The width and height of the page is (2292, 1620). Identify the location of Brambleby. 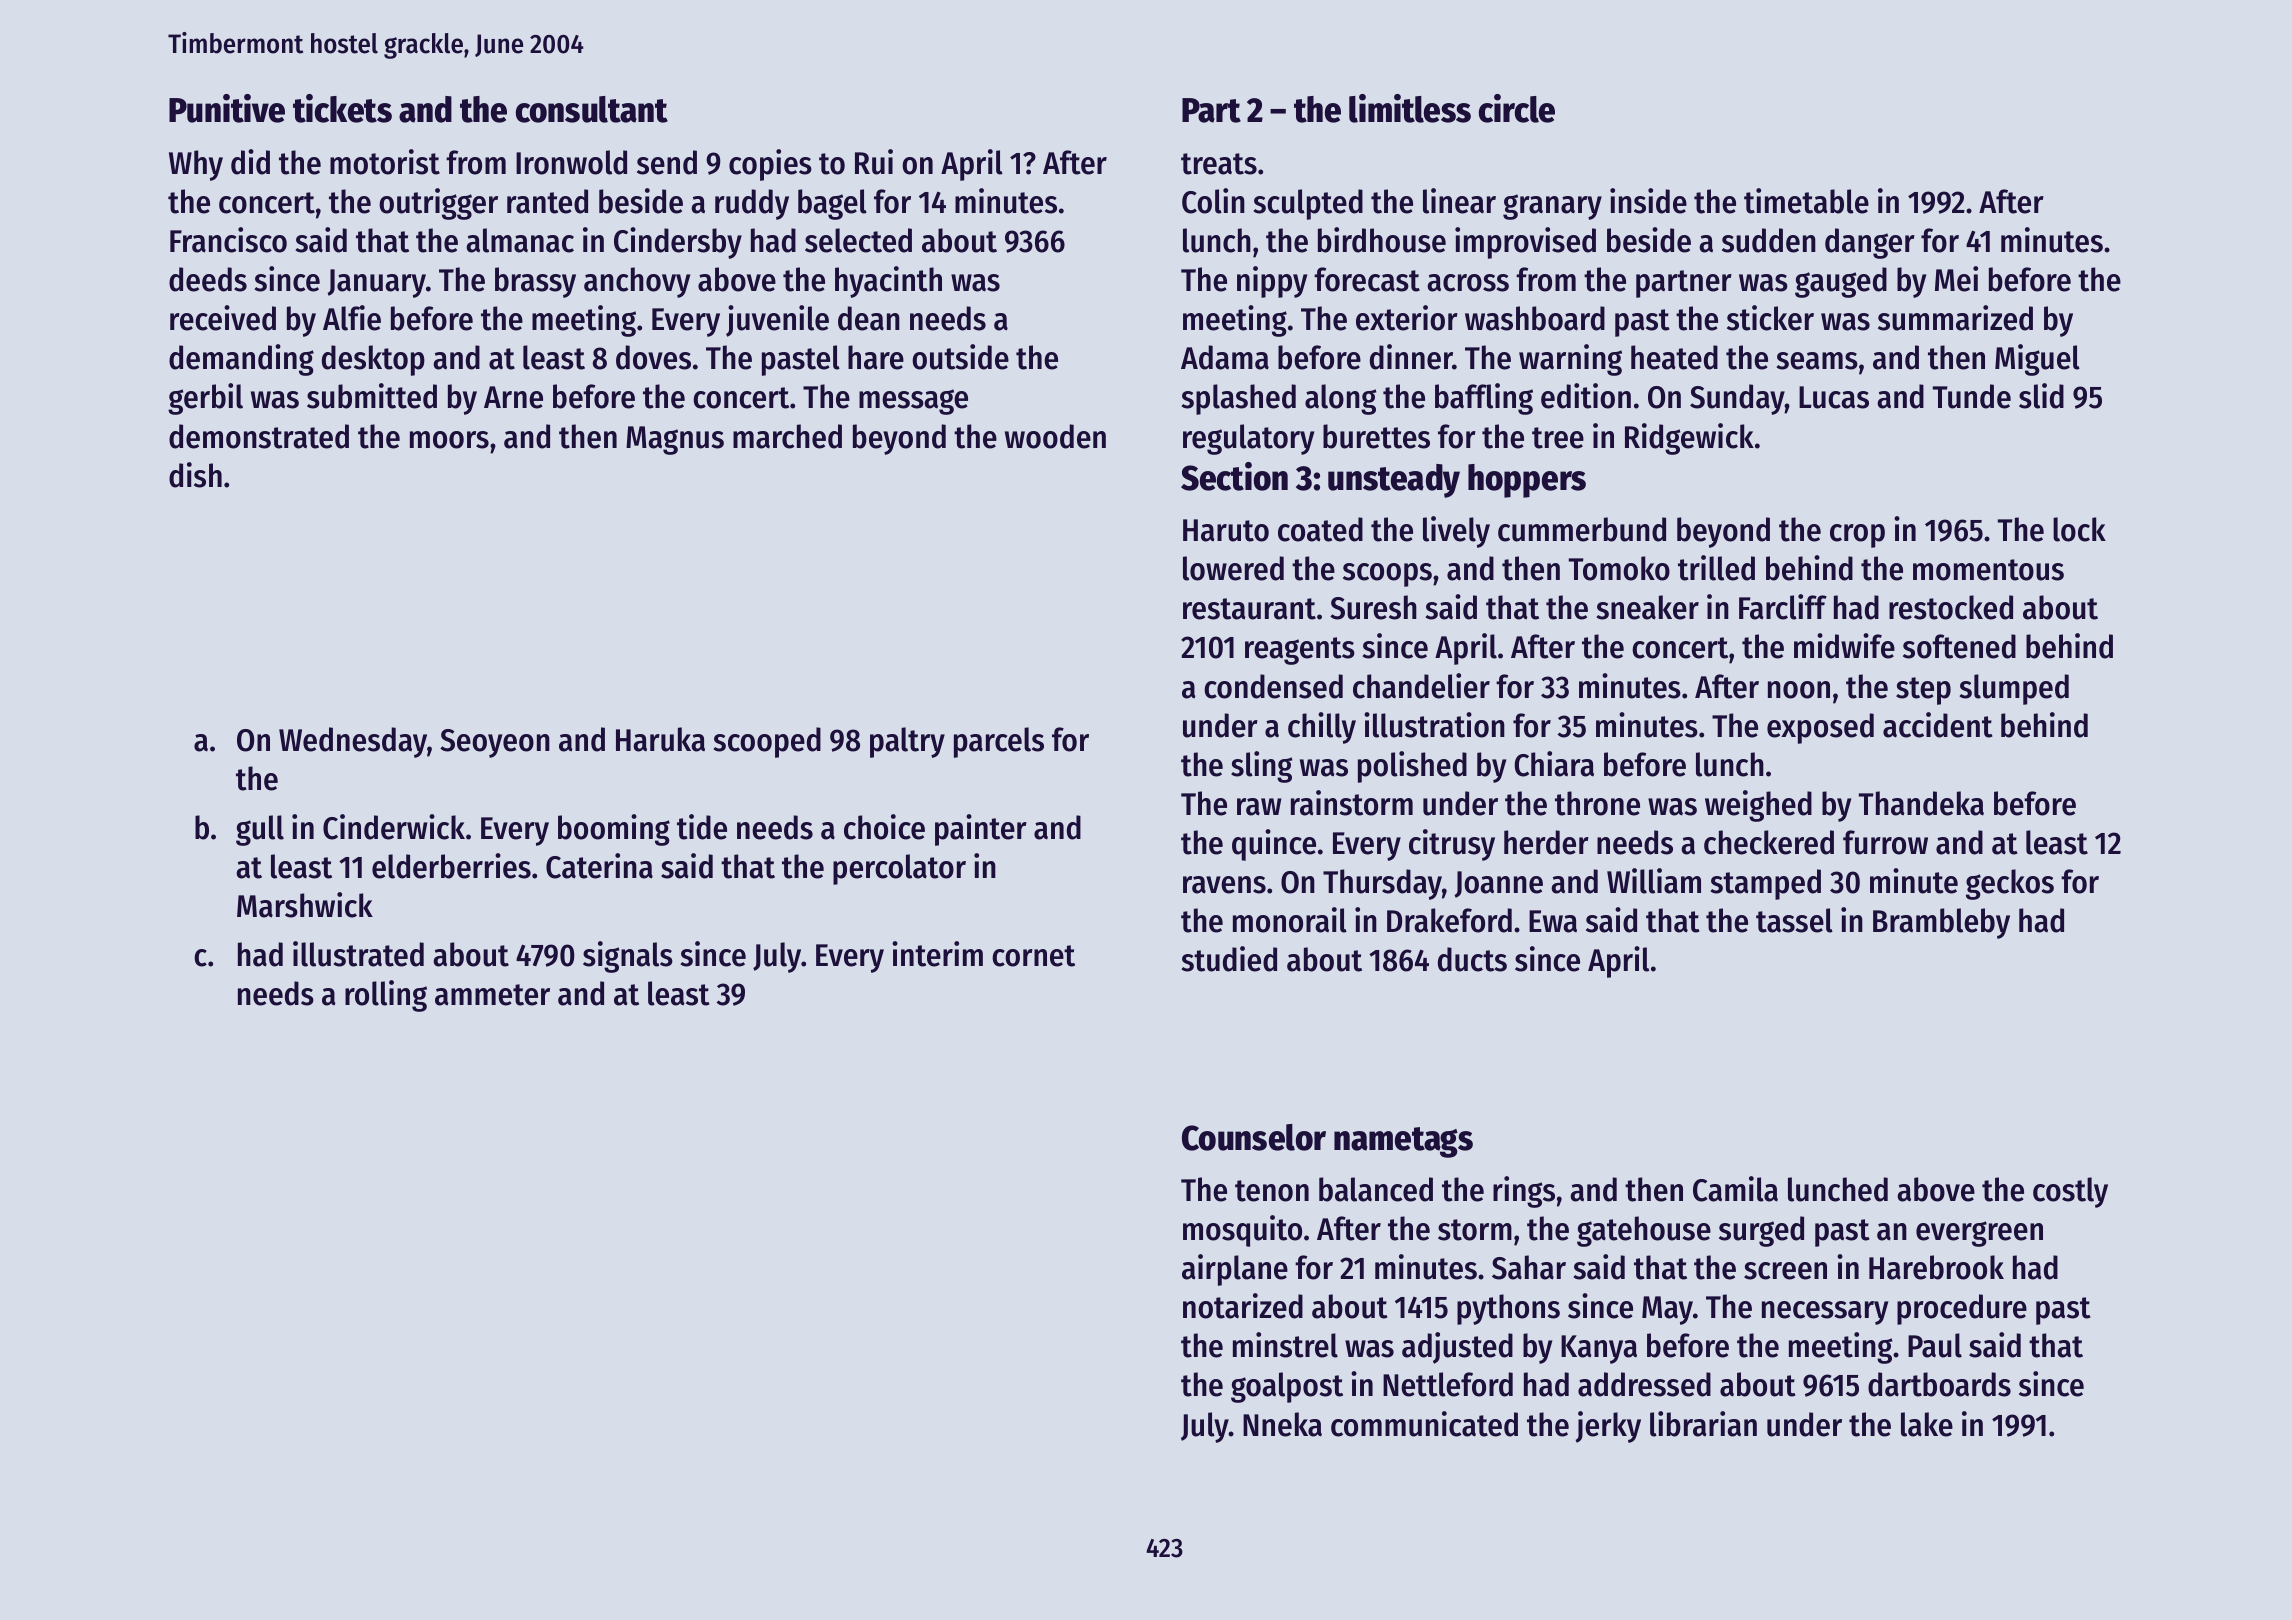
(1941, 923).
